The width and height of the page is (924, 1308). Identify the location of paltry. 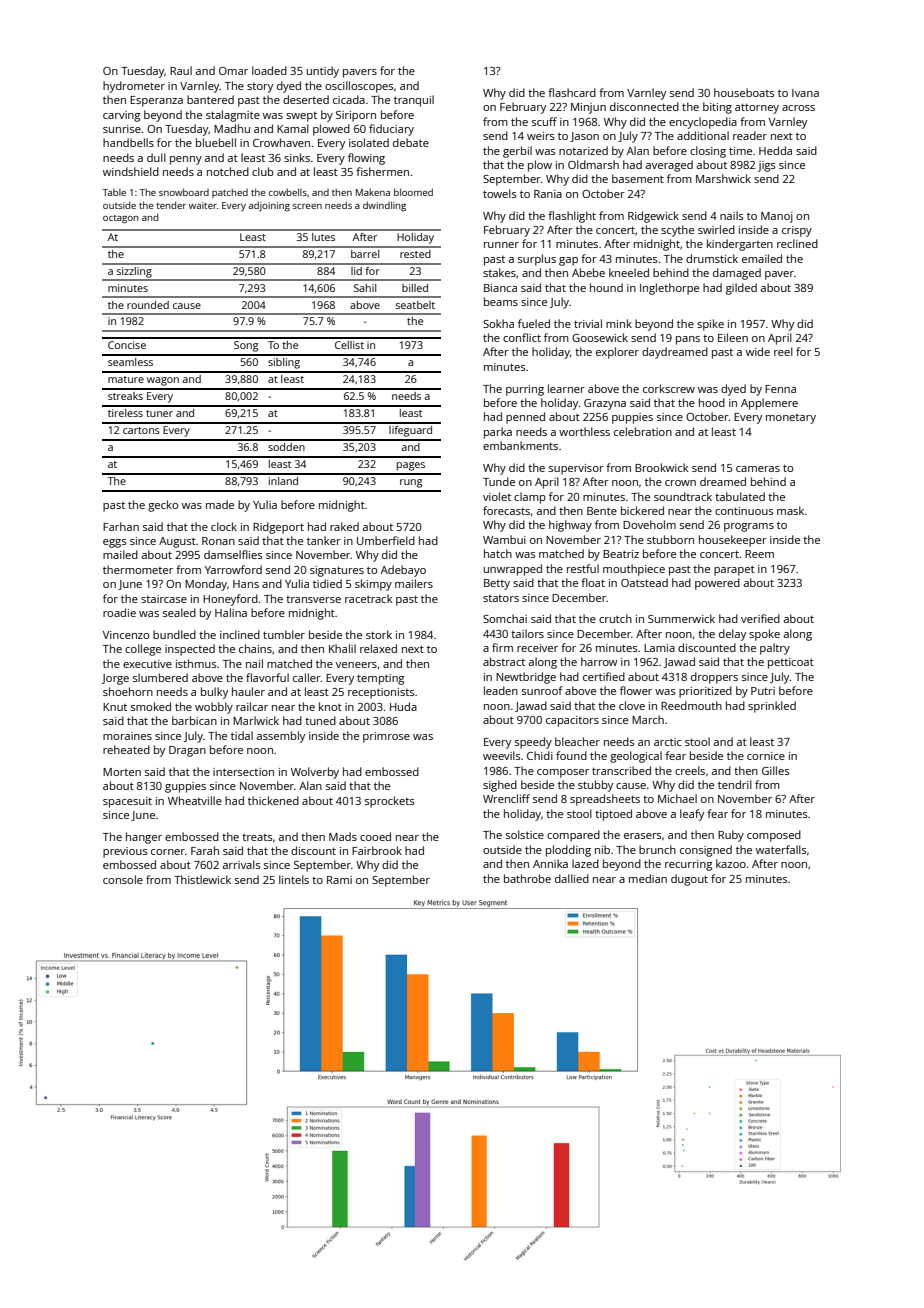
(775, 649).
